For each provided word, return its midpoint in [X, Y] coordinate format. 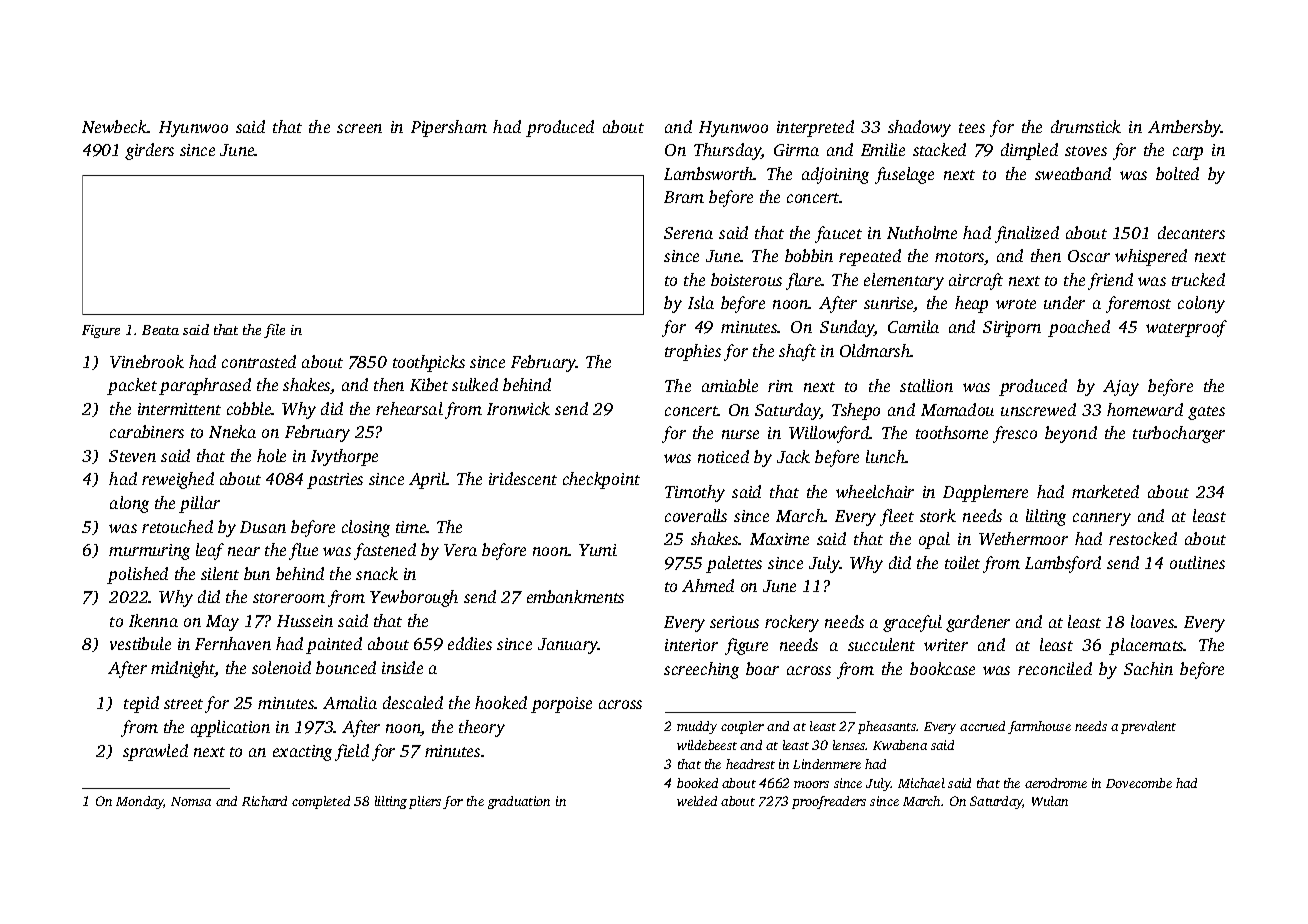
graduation [519, 802]
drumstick [1086, 126]
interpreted [815, 128]
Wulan [1050, 801]
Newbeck [114, 126]
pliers [425, 802]
